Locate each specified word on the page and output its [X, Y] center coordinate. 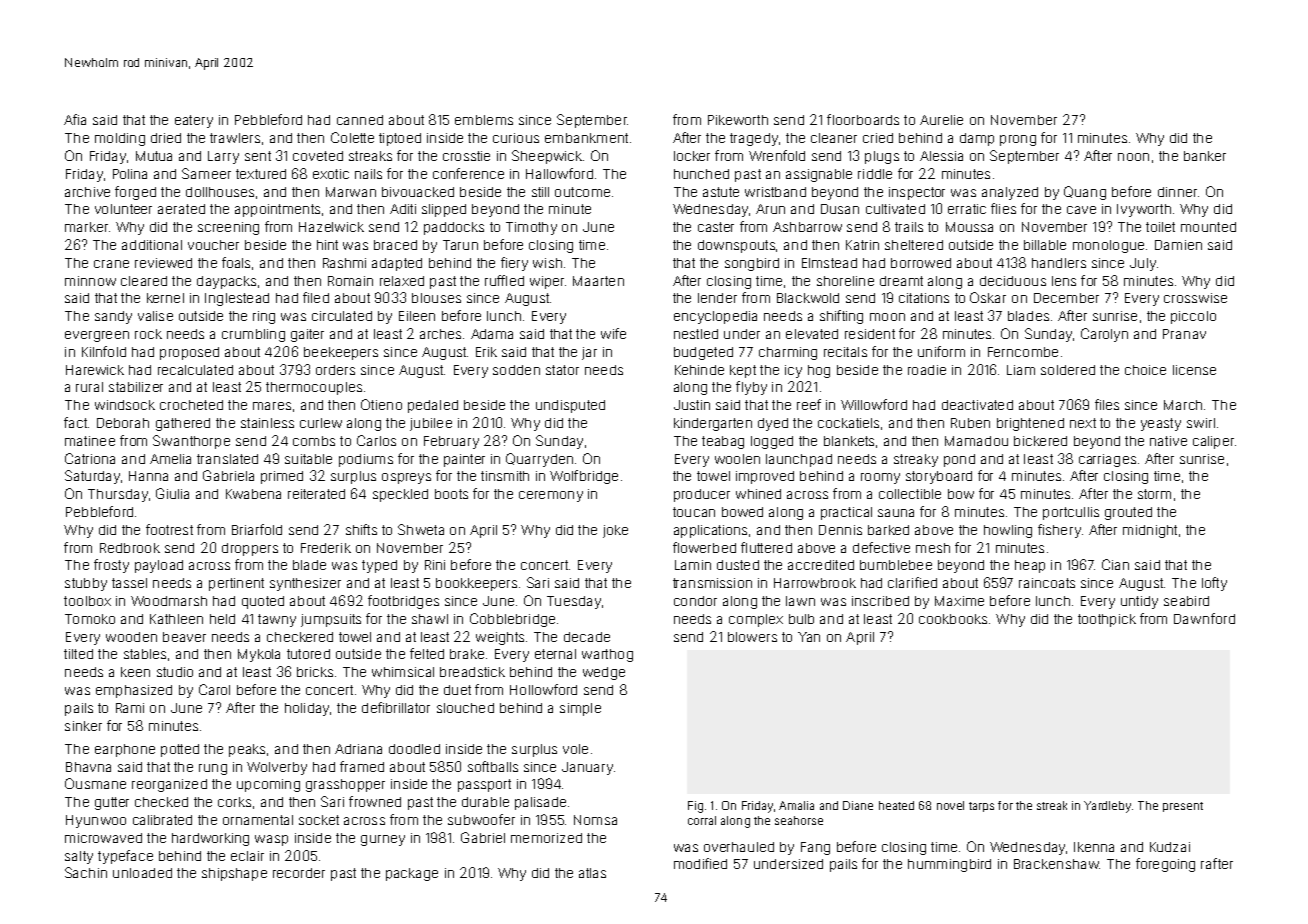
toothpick [1107, 620]
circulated [342, 316]
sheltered [914, 245]
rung [213, 769]
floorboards [863, 119]
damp [977, 139]
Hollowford [543, 689]
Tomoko [90, 619]
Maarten [598, 281]
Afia [75, 119]
